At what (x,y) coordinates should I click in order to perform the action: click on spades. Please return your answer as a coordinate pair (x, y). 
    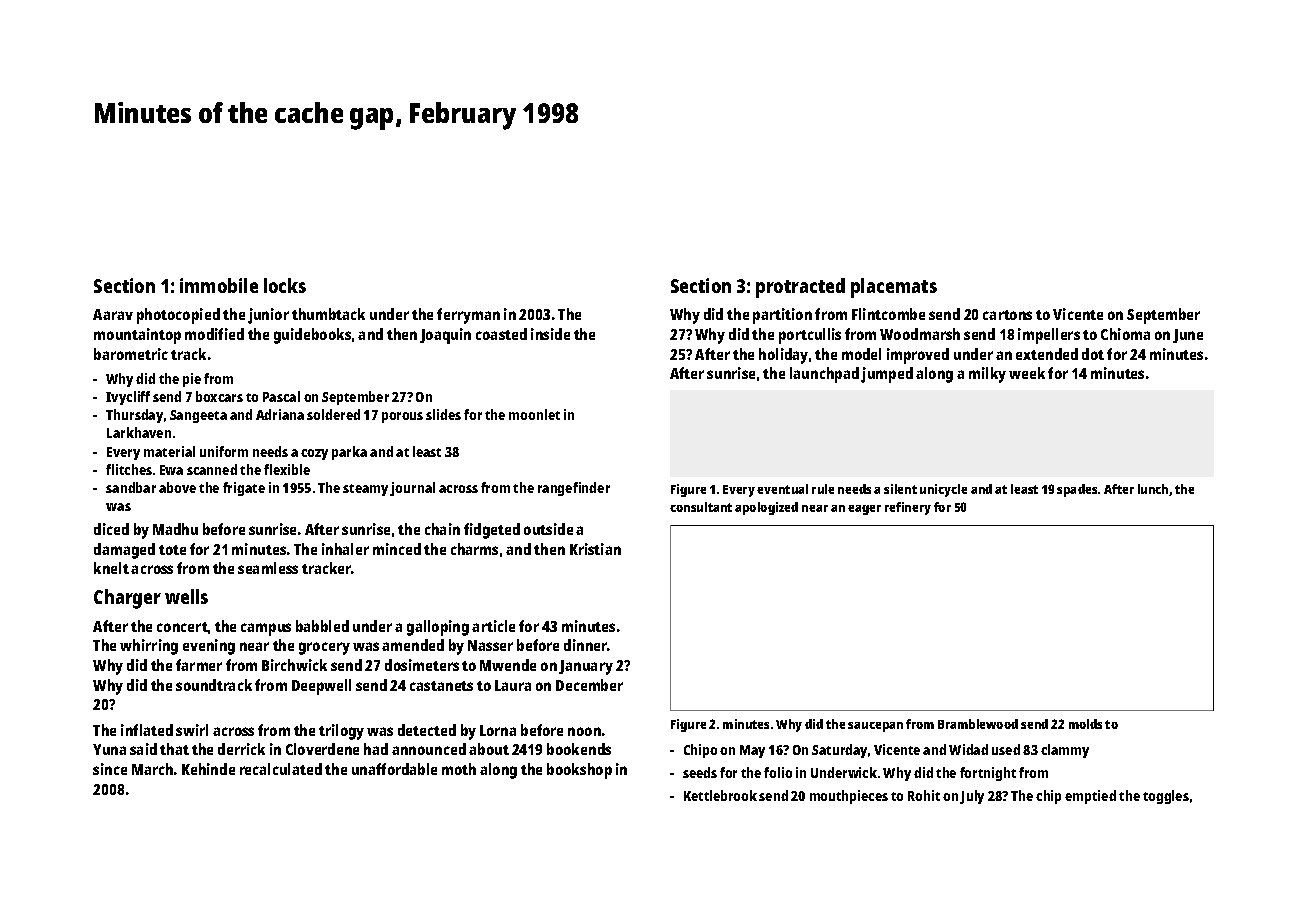
    Looking at the image, I should click on (1077, 490).
